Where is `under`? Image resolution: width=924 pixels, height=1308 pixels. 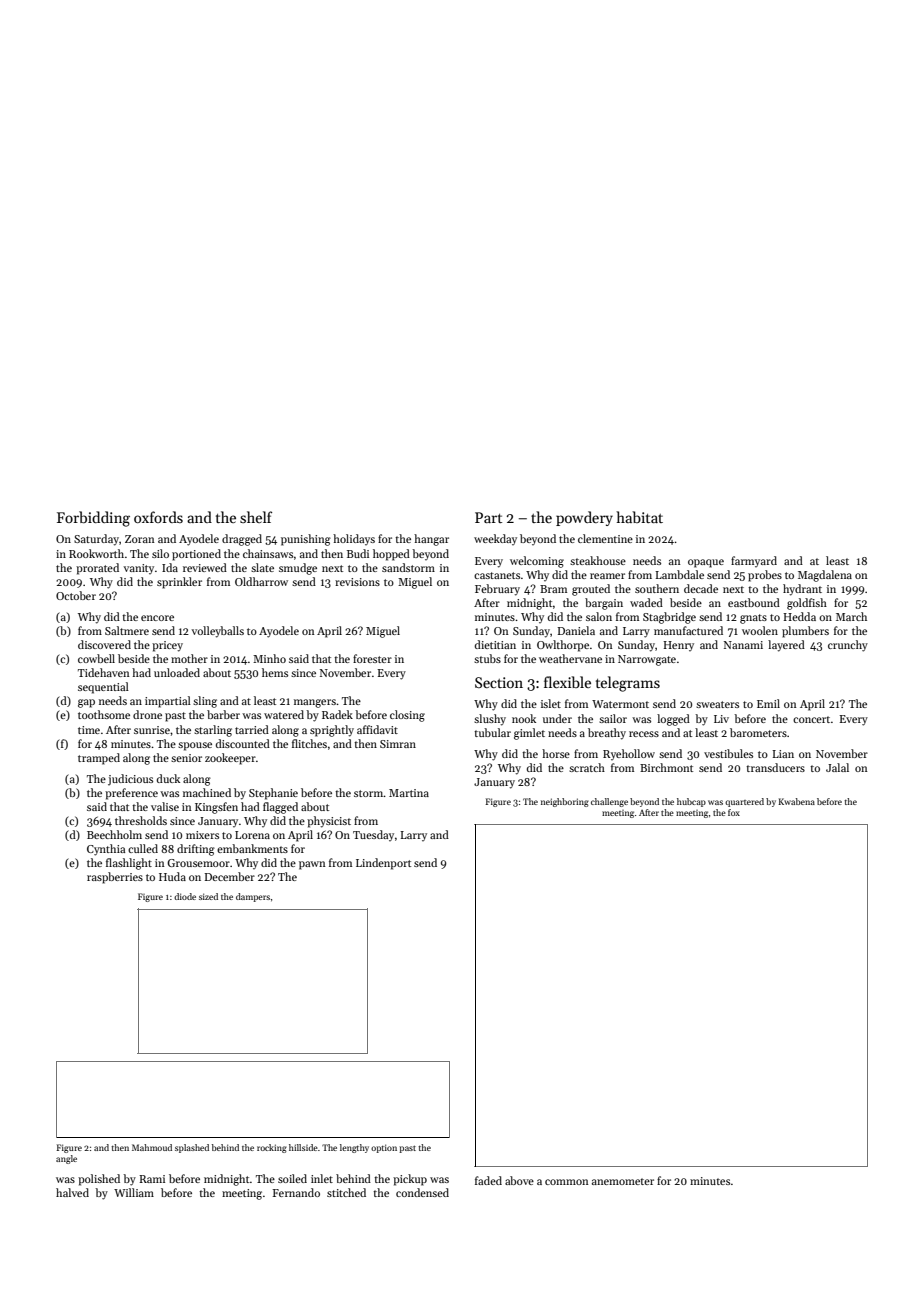
under is located at coordinates (557, 718).
